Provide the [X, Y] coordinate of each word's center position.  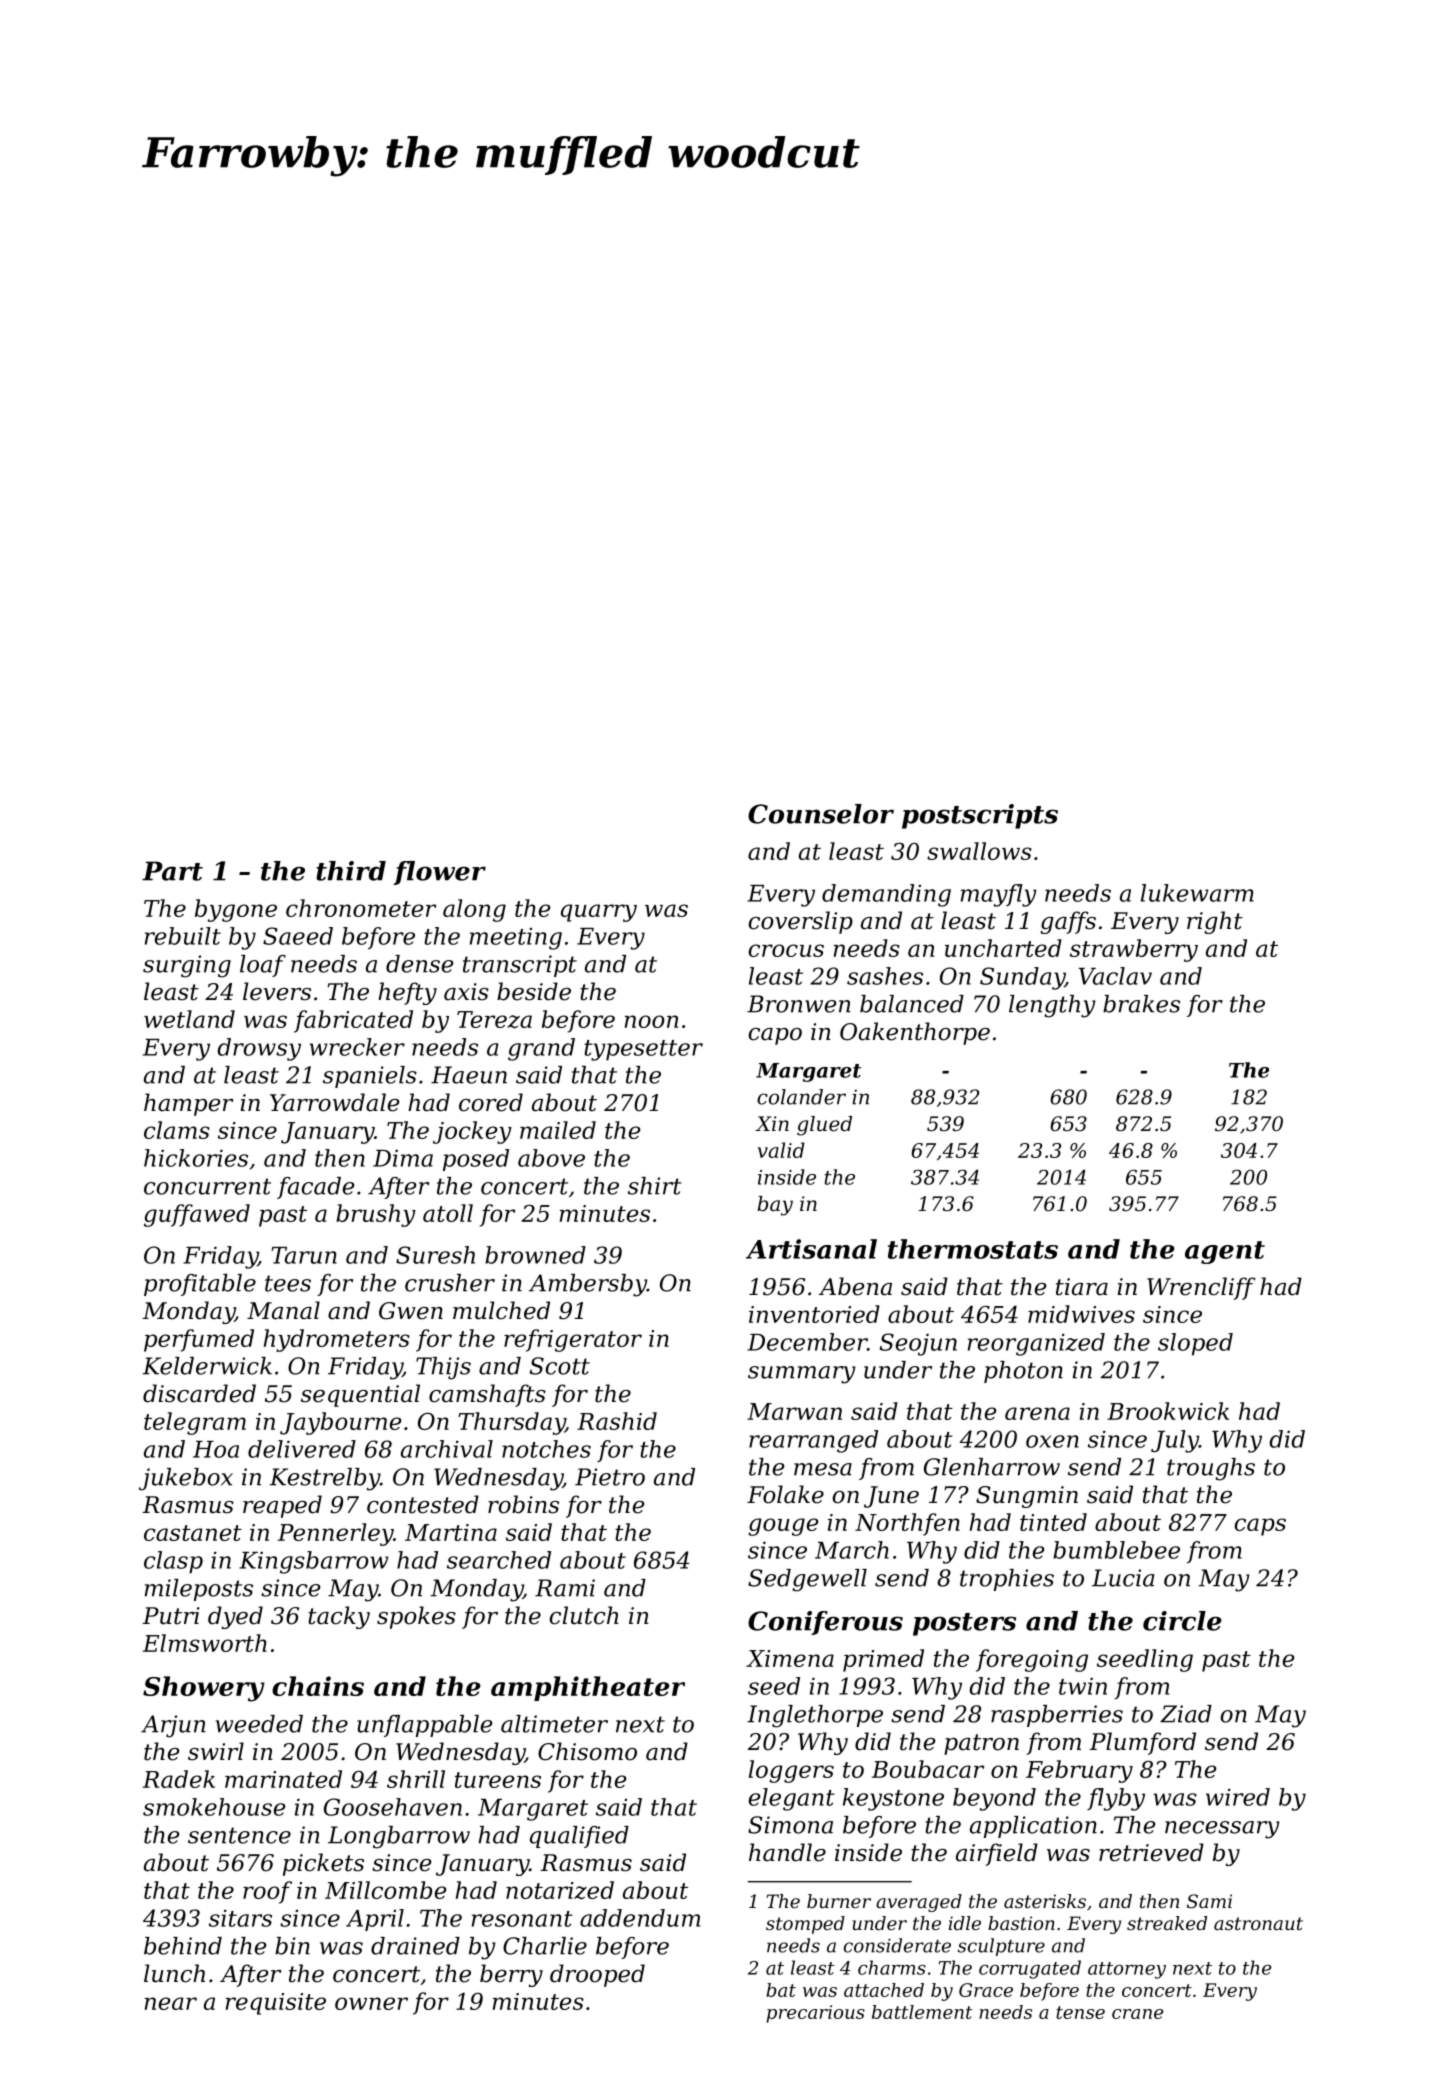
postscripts [980, 816]
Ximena [790, 1658]
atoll [448, 1213]
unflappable [424, 1726]
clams [177, 1130]
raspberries [1057, 1716]
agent [1225, 1252]
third [351, 871]
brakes [1141, 1004]
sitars [240, 1918]
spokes [416, 1617]
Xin [772, 1123]
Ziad [1186, 1714]
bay [775, 1206]
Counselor [821, 814]
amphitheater [588, 1688]
